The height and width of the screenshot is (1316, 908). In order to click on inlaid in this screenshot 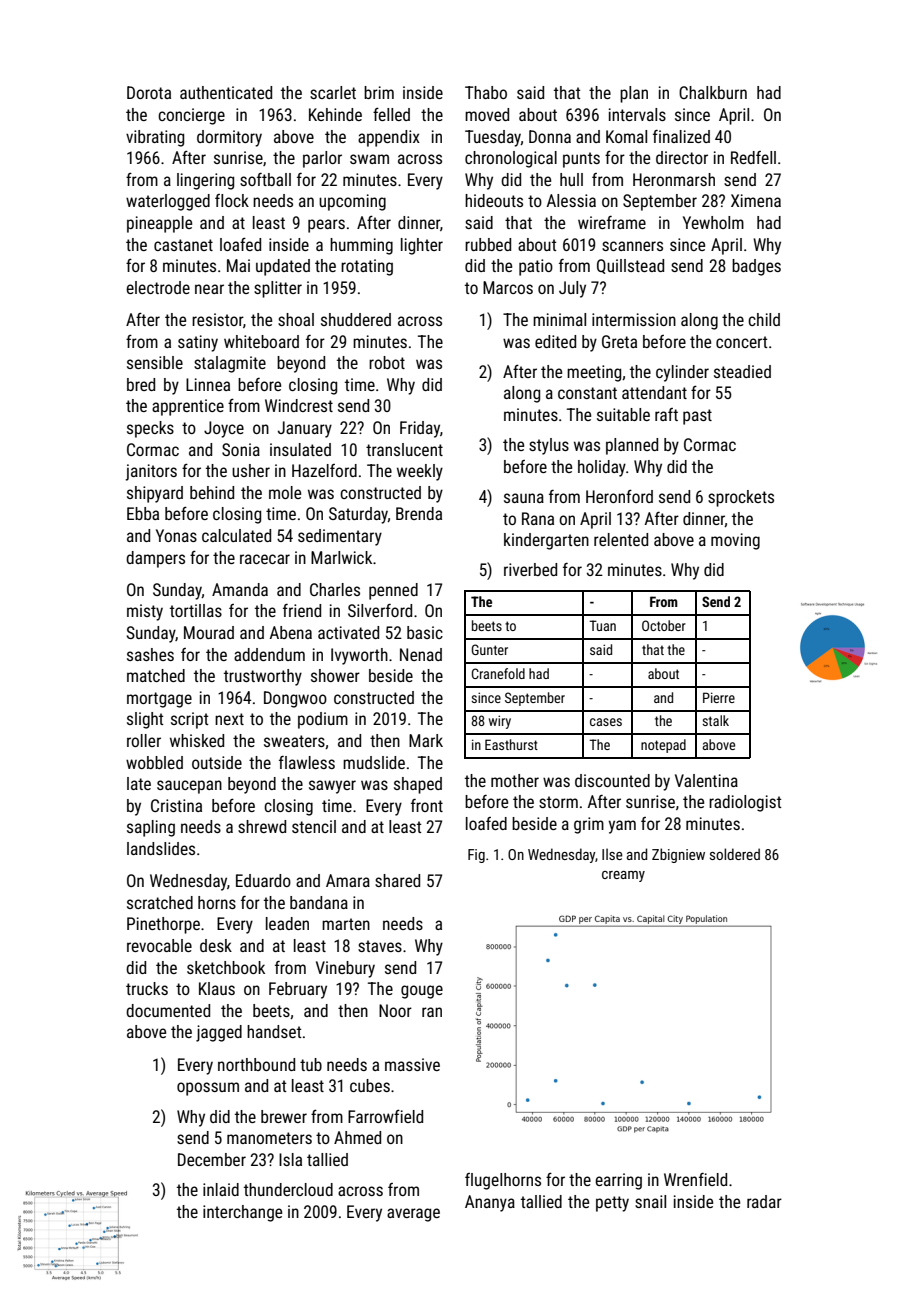, I will do `click(221, 1189)`.
